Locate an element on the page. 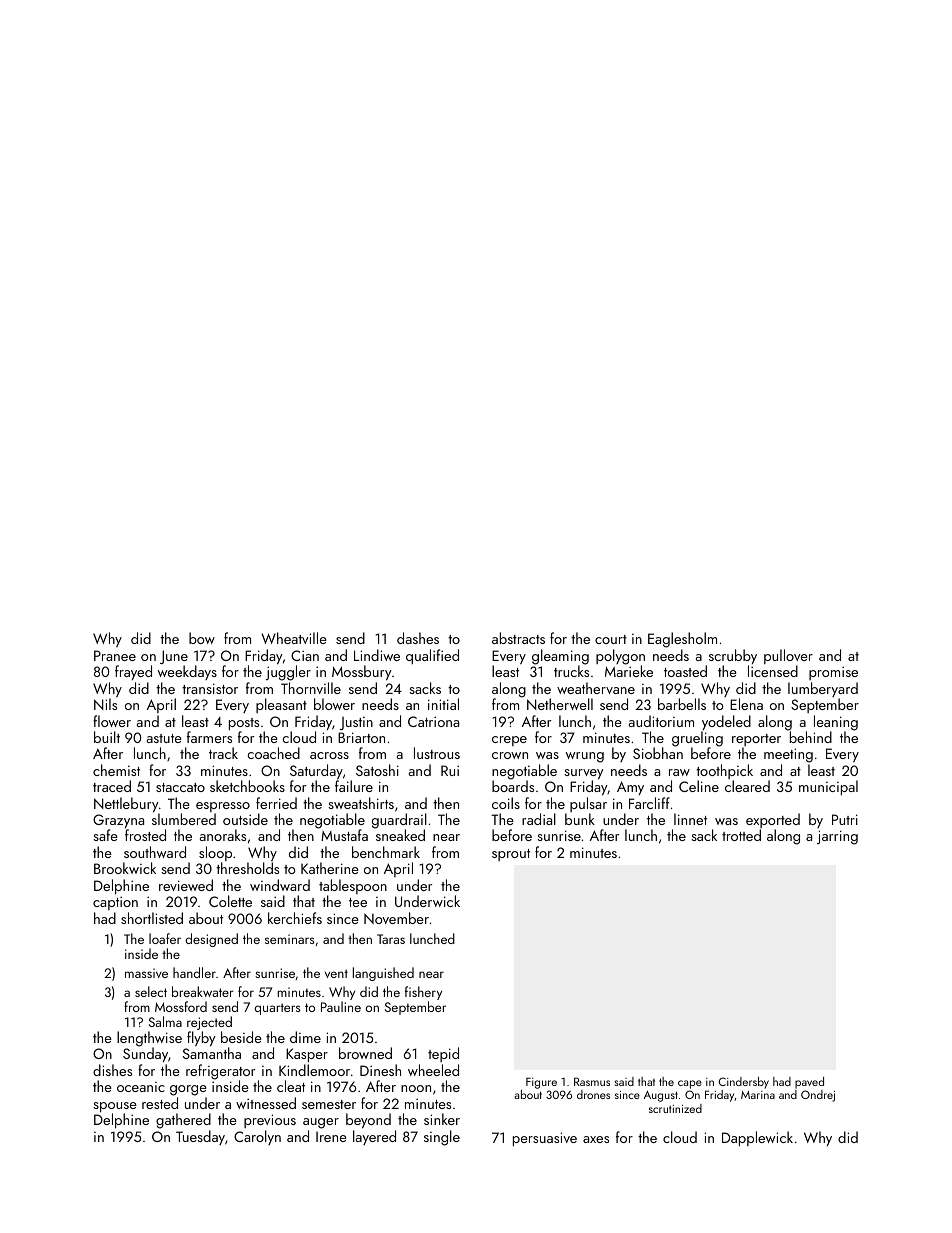 This page has height=1233, width=952. pulsar is located at coordinates (588, 804).
